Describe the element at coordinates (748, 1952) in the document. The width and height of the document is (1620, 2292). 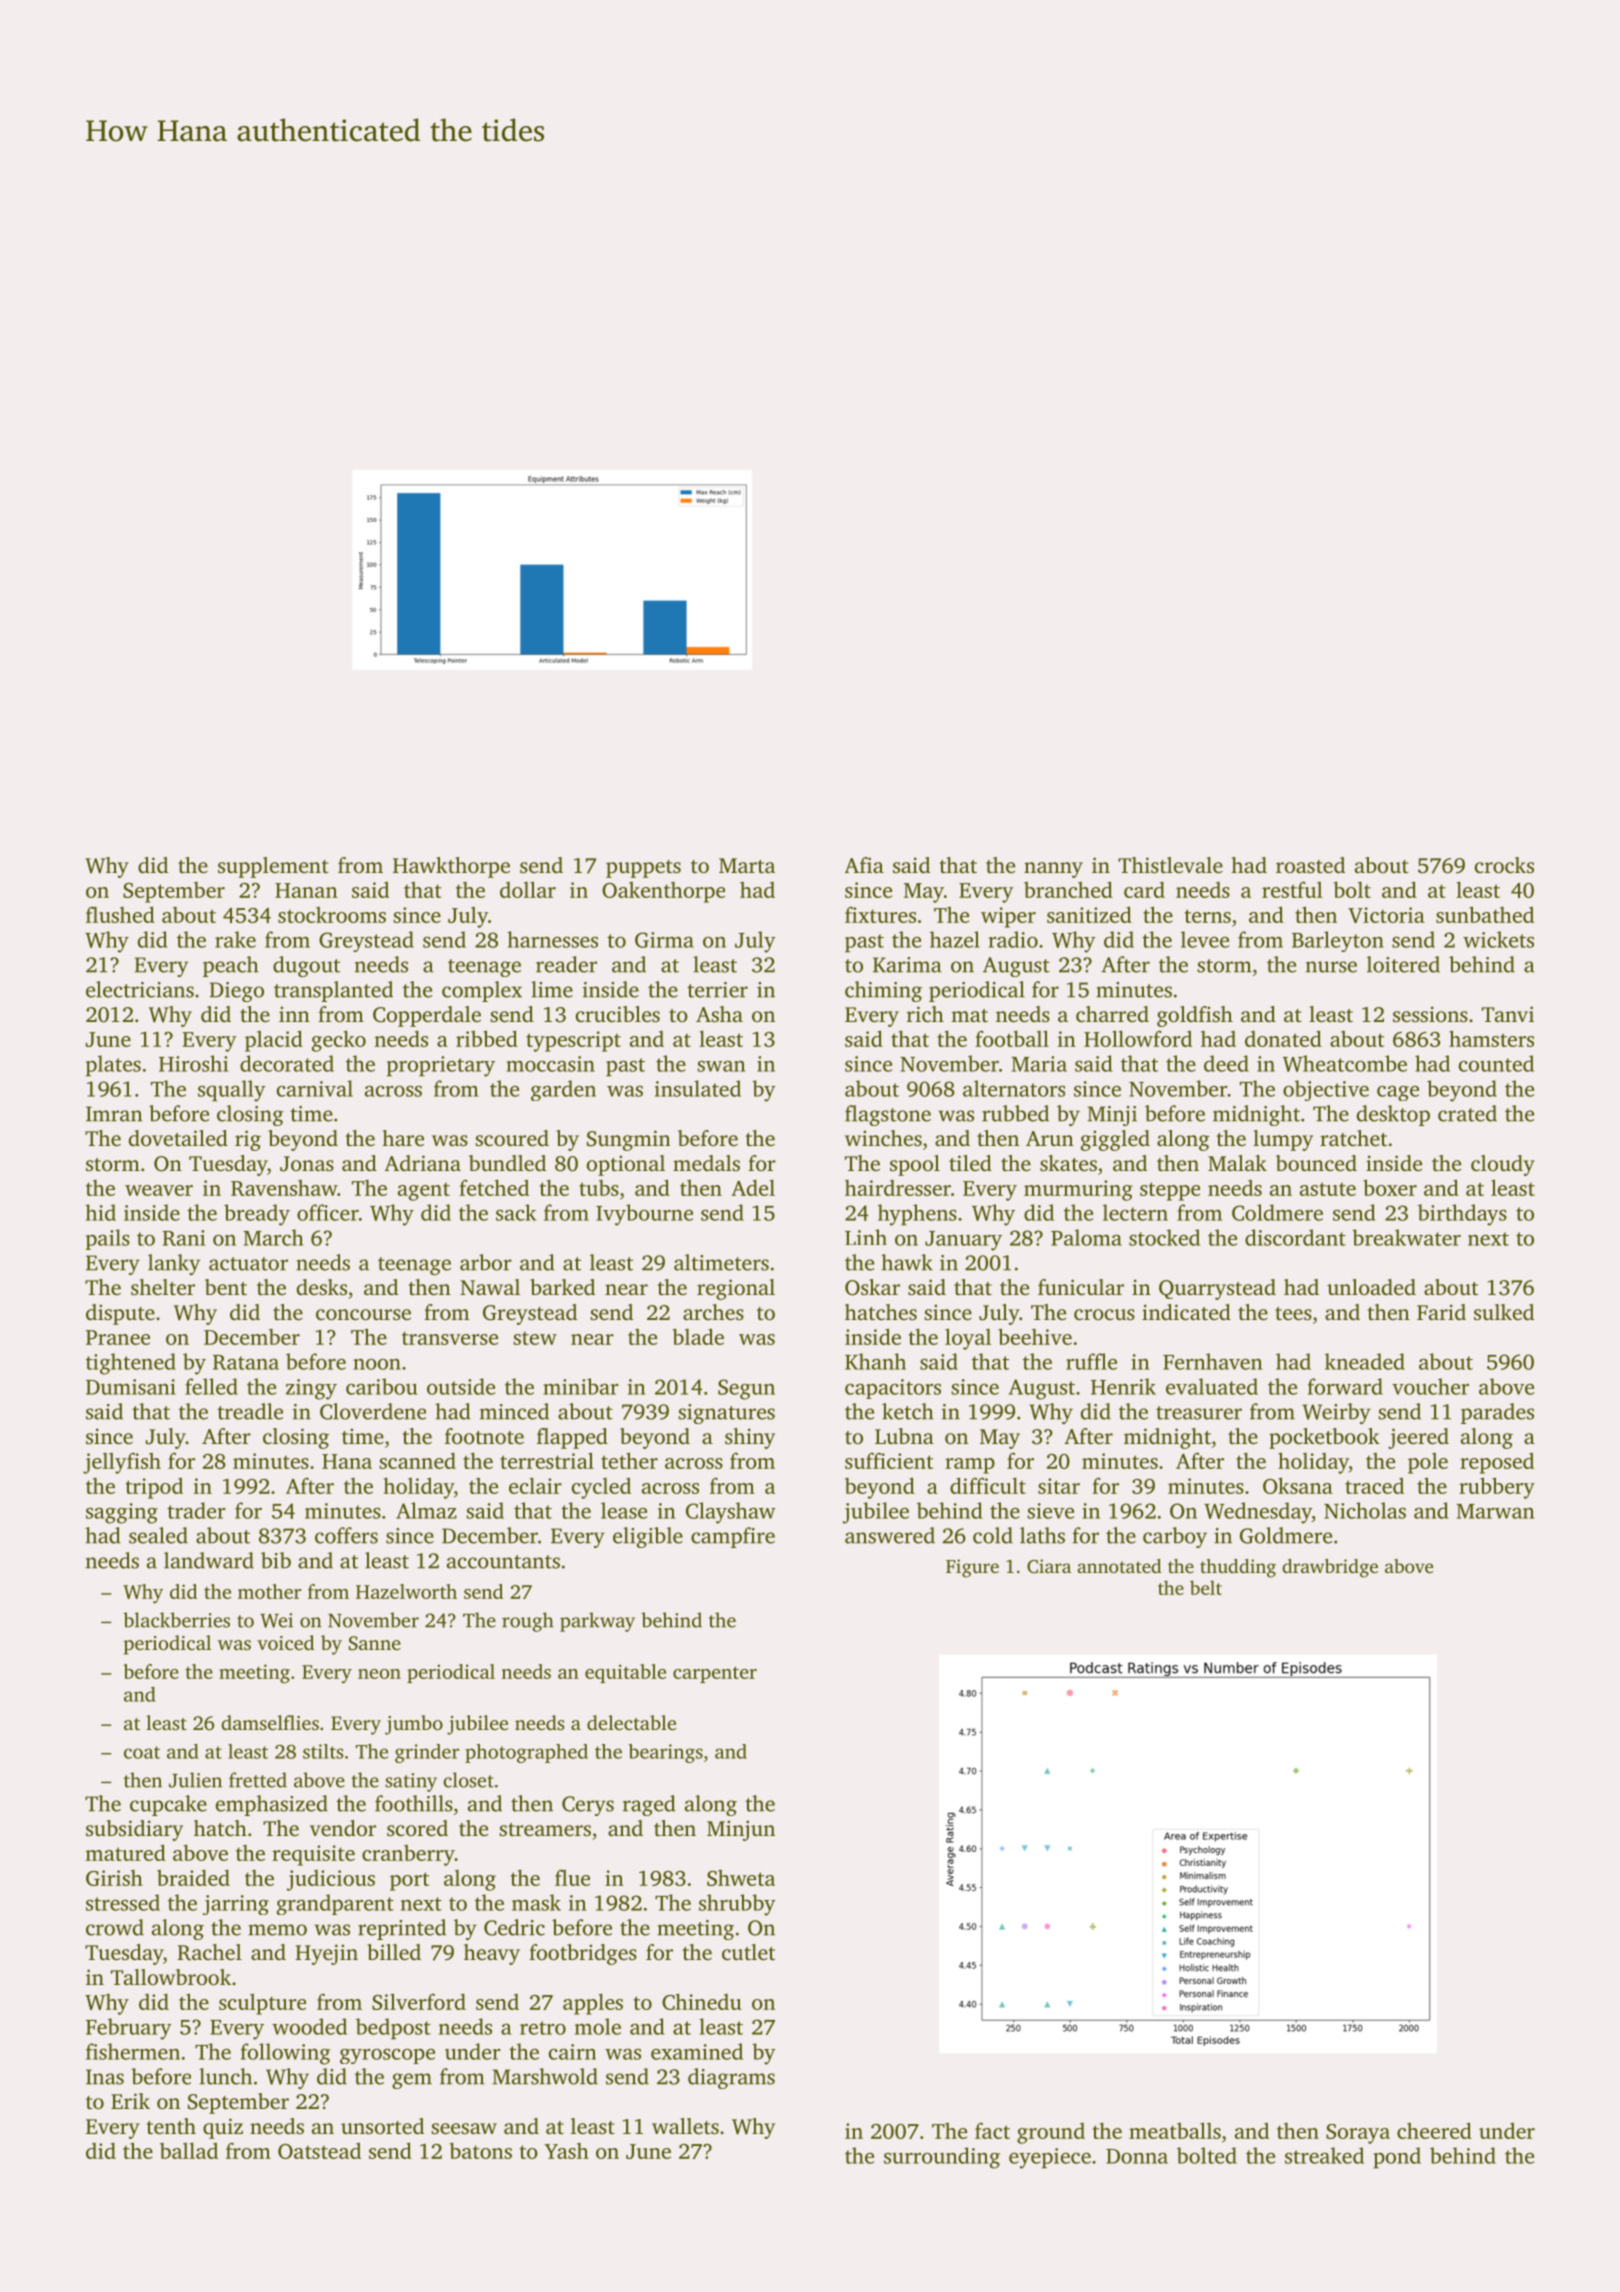
I see `cutlet` at that location.
